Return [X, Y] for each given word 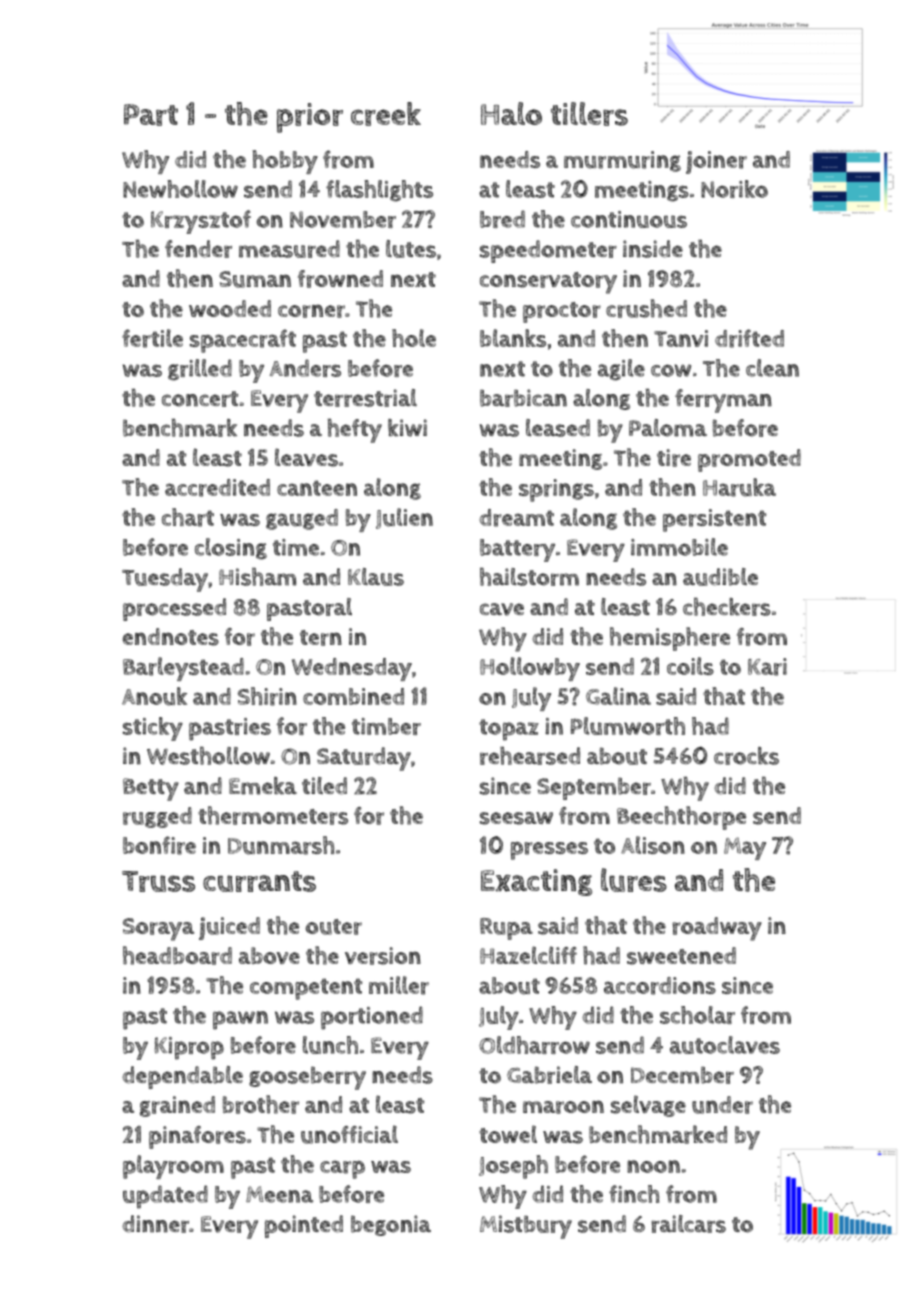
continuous [629, 219]
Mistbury [526, 1227]
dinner [155, 1224]
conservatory [548, 283]
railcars [689, 1224]
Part [151, 115]
